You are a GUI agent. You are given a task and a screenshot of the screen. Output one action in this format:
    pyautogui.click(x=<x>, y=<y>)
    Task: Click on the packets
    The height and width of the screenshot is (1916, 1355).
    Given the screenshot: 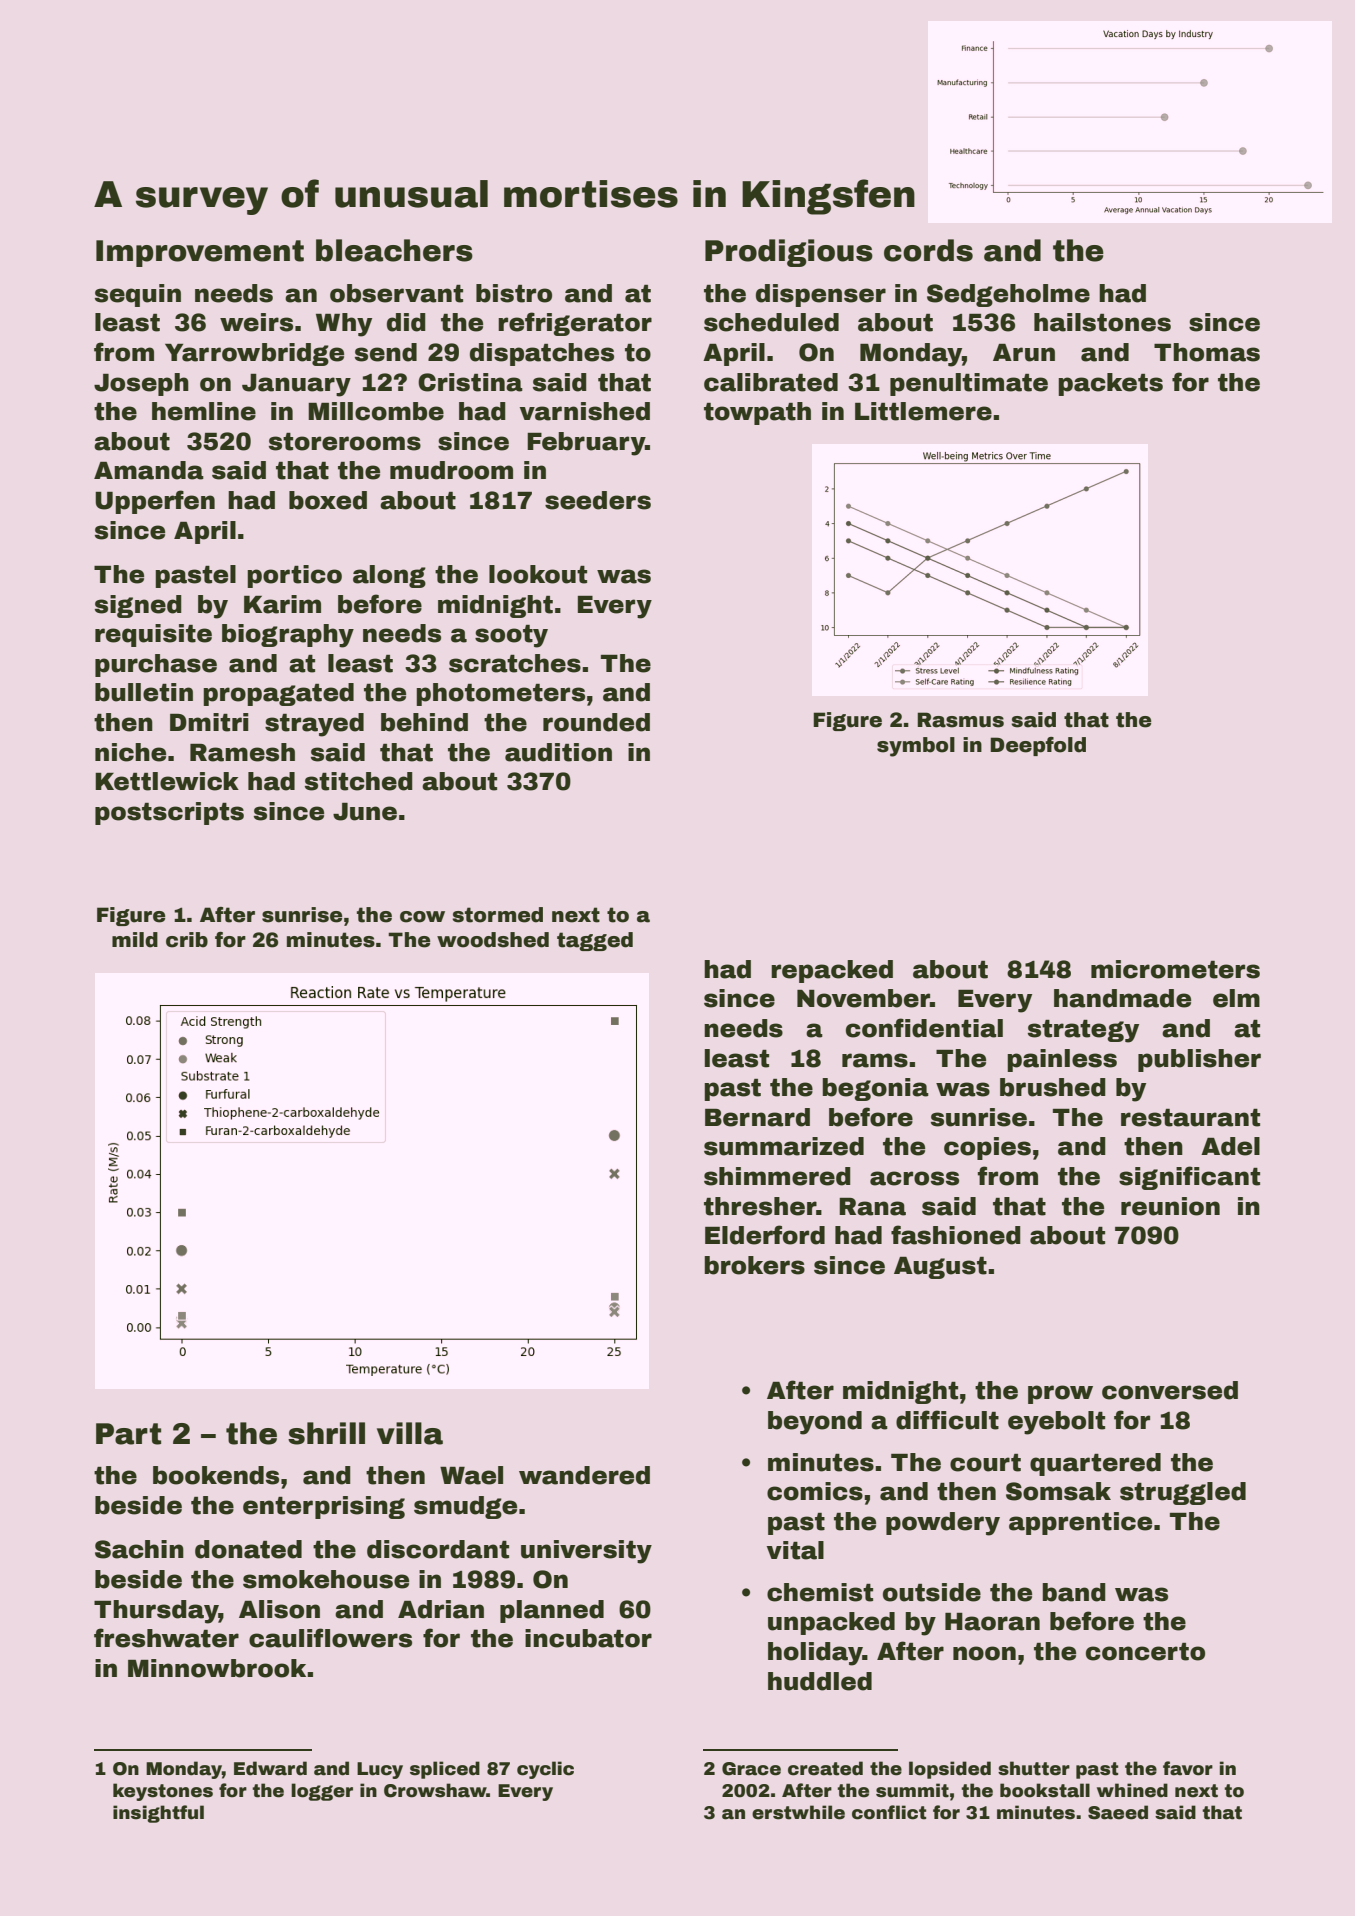 What is the action you would take?
    pyautogui.click(x=1110, y=384)
